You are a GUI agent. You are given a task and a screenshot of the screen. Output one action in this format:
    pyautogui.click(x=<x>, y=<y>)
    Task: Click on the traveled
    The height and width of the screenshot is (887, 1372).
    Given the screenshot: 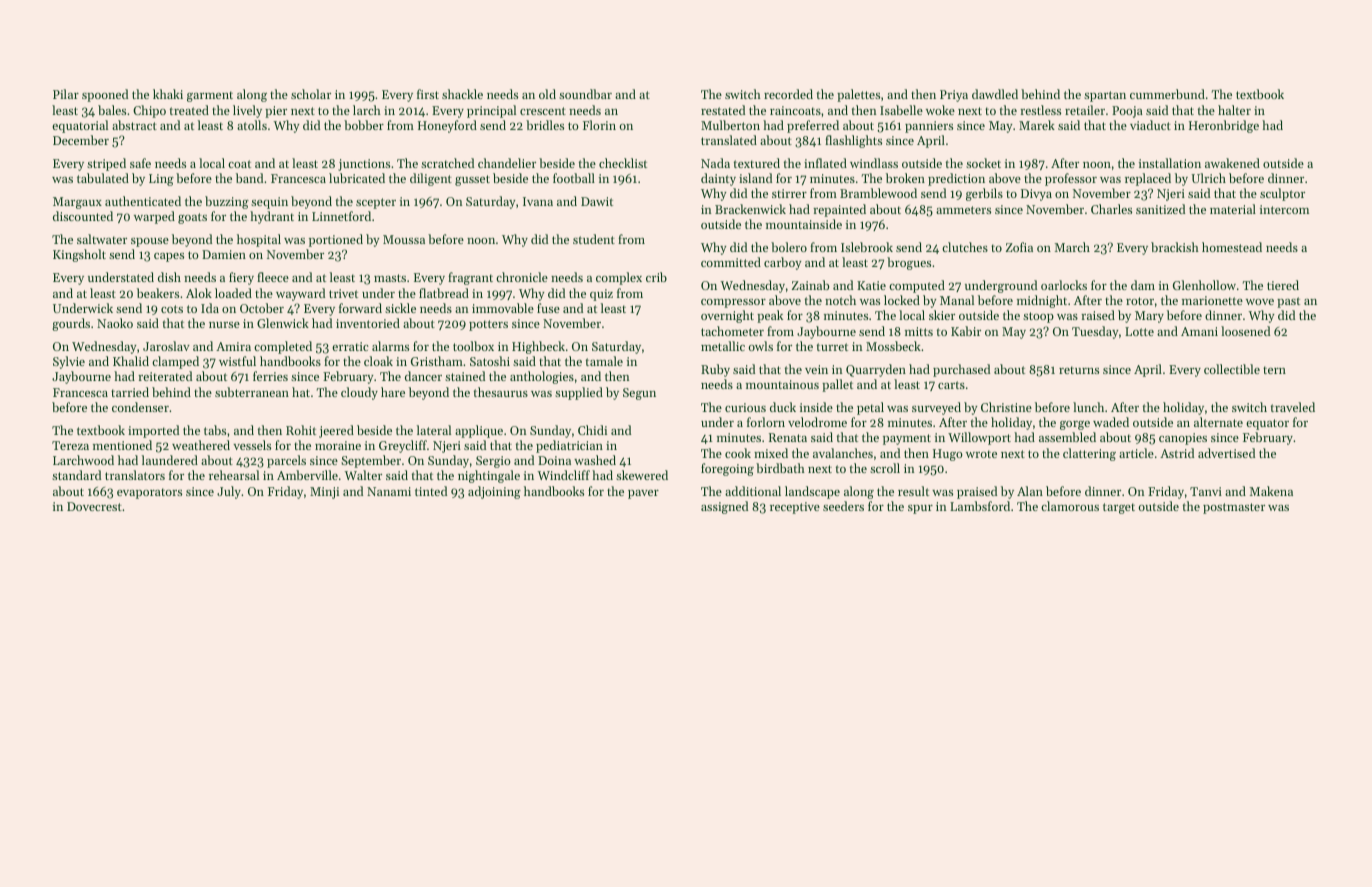 What is the action you would take?
    pyautogui.click(x=1293, y=407)
